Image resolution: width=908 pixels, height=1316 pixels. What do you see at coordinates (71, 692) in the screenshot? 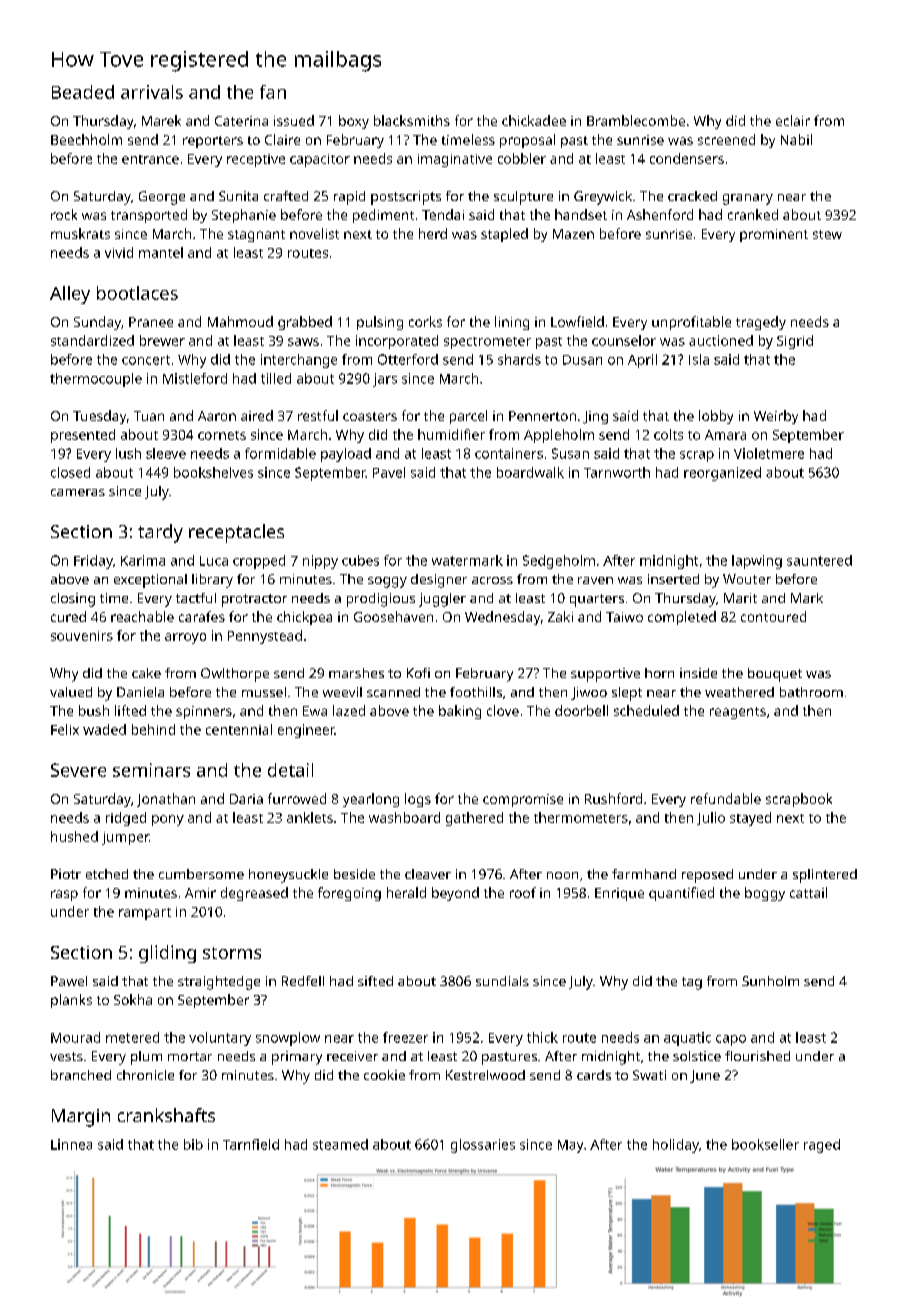
I see `valued` at bounding box center [71, 692].
